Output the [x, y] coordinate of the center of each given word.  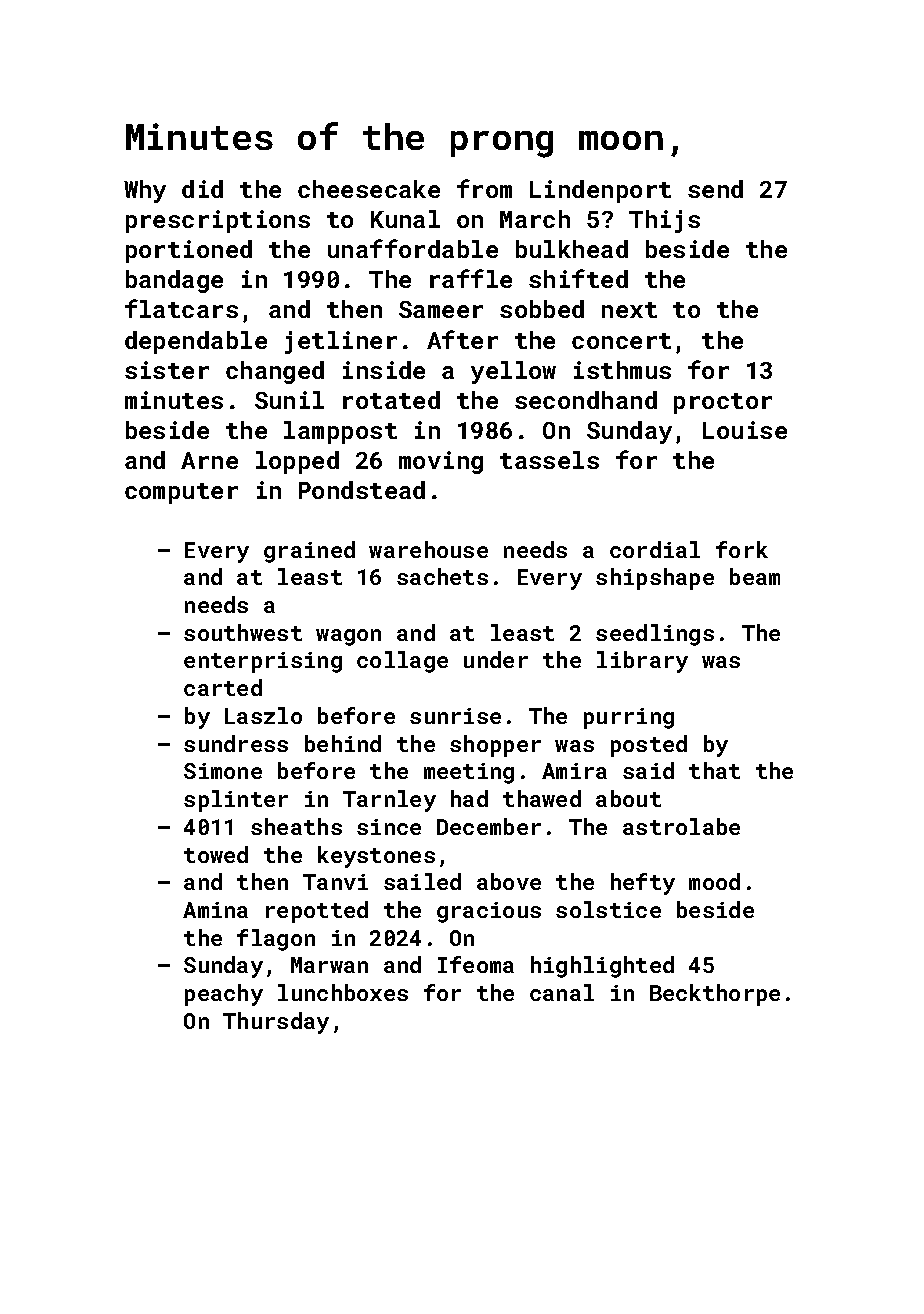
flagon [276, 940]
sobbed [542, 309]
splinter [236, 801]
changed [275, 372]
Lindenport [600, 191]
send [715, 189]
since [389, 827]
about [628, 798]
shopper [495, 746]
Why [145, 191]
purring [629, 718]
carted [223, 687]
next [629, 310]
